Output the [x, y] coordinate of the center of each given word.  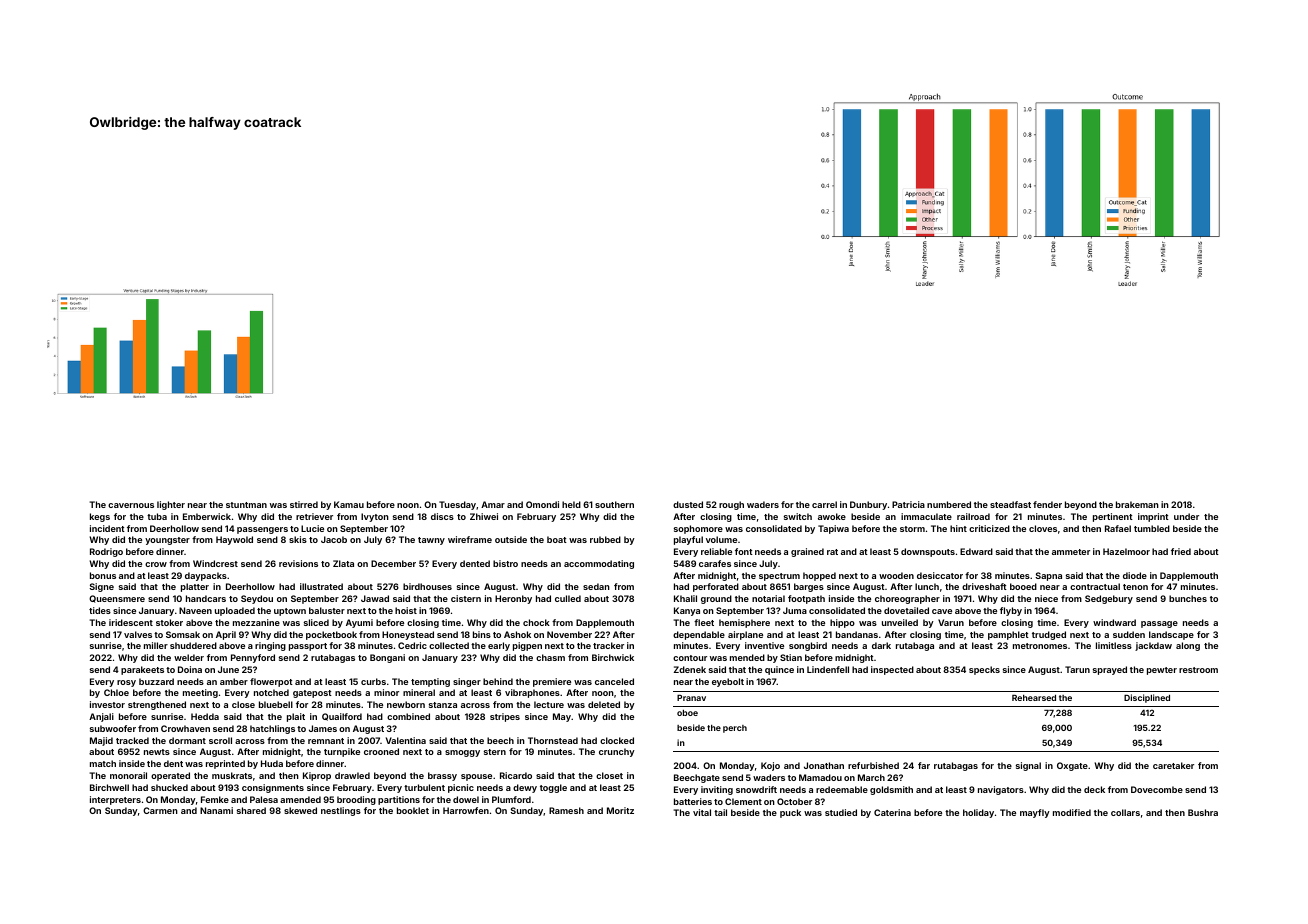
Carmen [160, 810]
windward [1114, 622]
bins [482, 634]
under [1186, 516]
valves [138, 634]
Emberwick [207, 516]
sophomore [698, 529]
